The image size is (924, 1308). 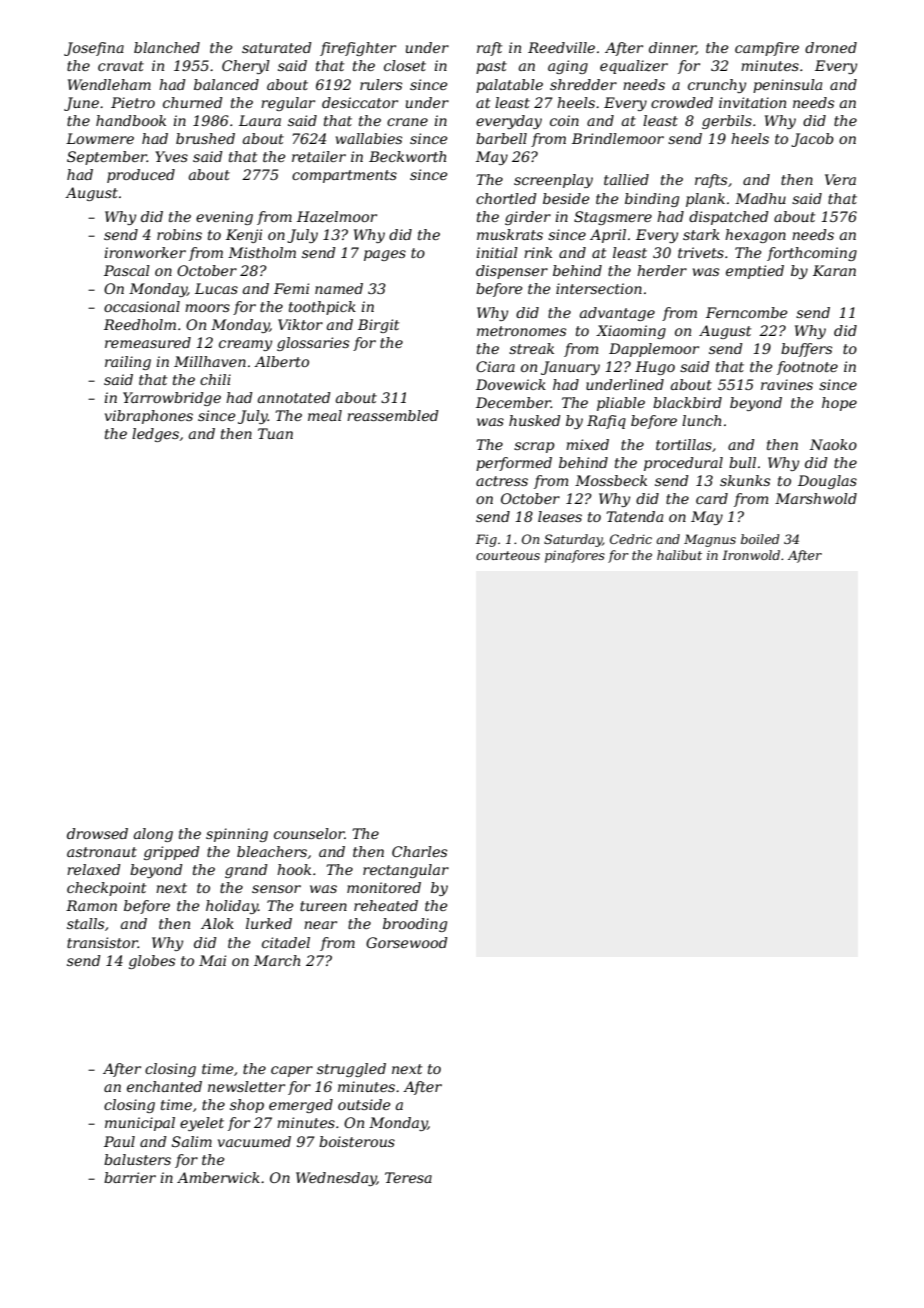 I want to click on trivets, so click(x=701, y=252).
